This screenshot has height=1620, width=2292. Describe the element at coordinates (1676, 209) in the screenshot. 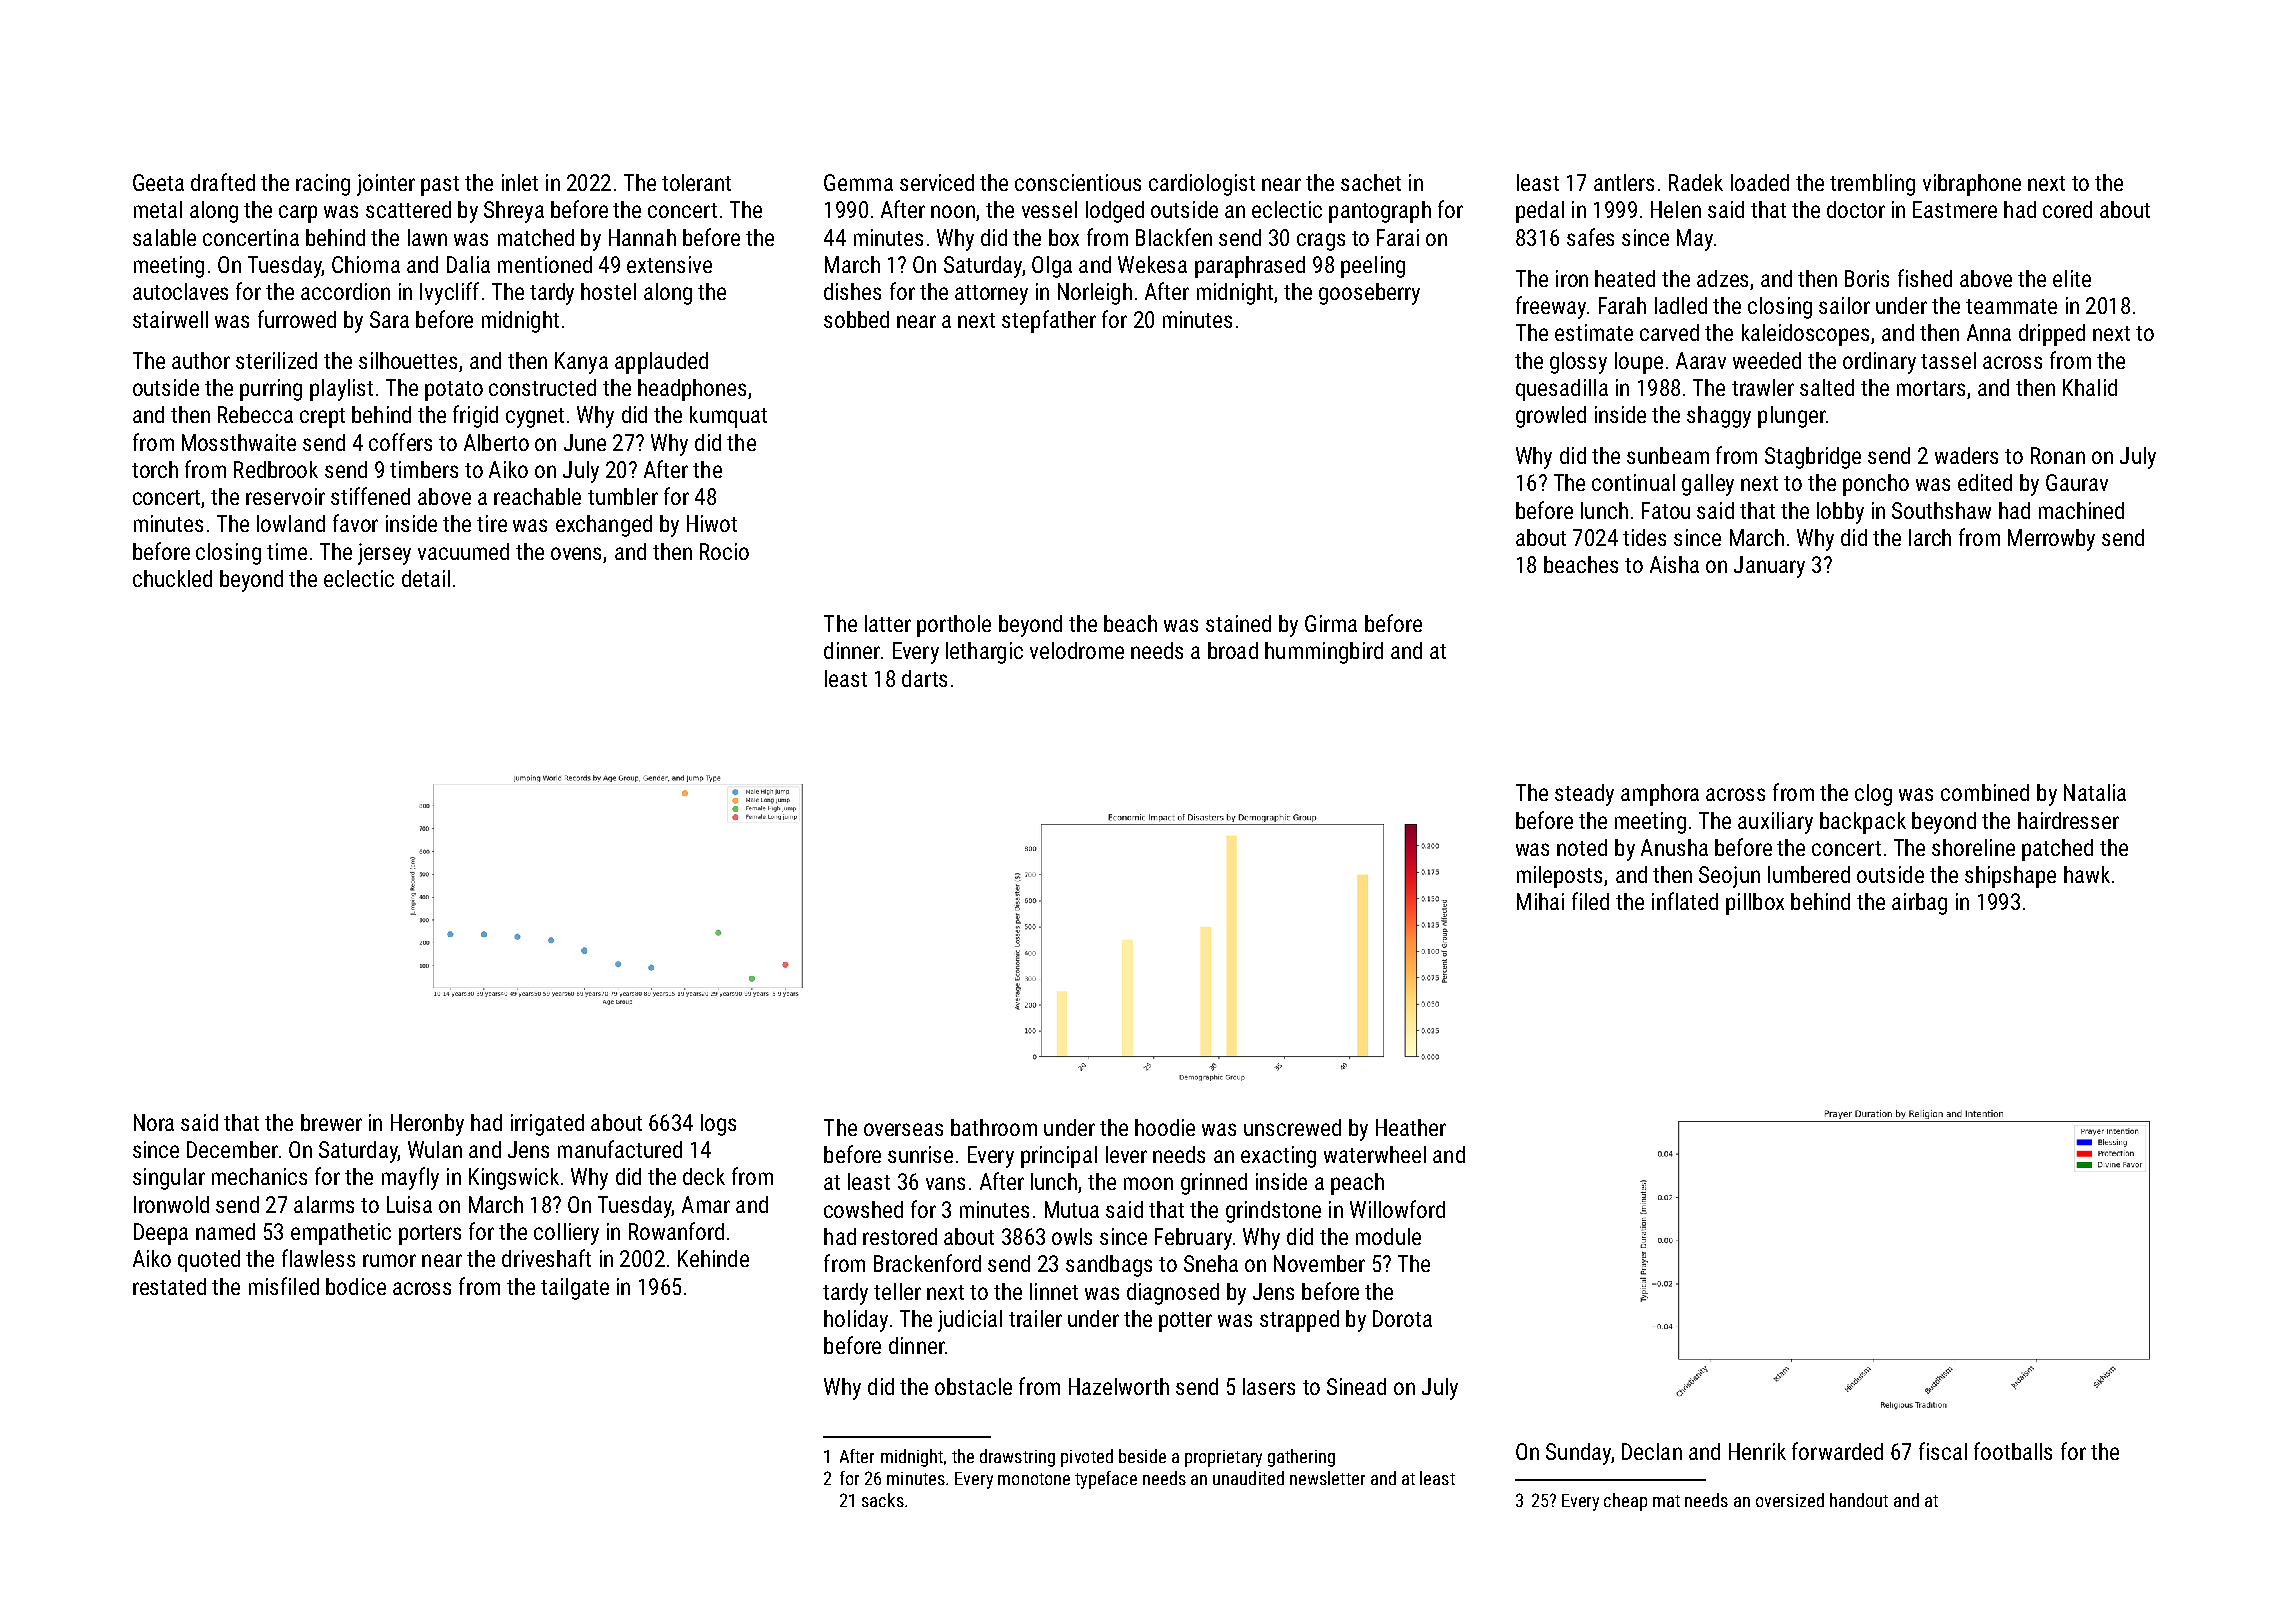

I see `Helen` at that location.
